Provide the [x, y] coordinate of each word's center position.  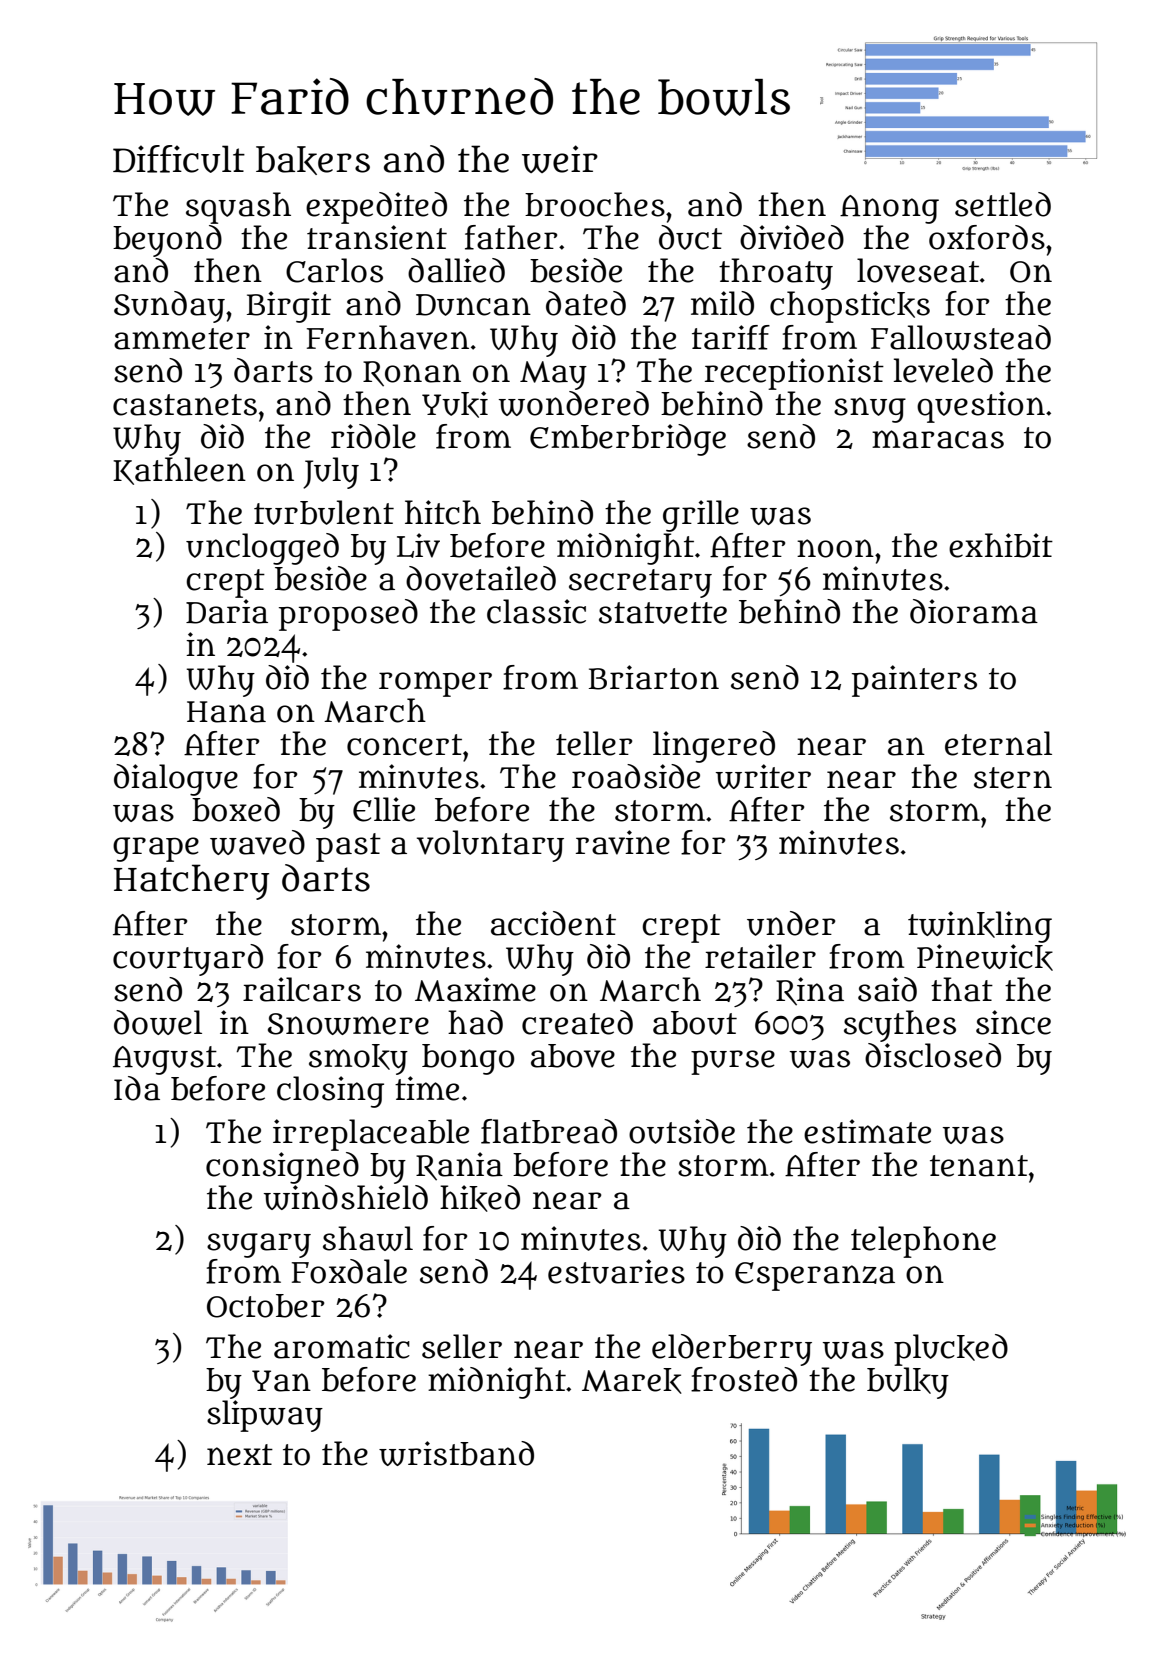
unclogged [262, 549]
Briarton [654, 677]
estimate [867, 1131]
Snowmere [348, 1024]
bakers [313, 160]
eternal [998, 743]
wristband [456, 1453]
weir [560, 159]
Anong [889, 209]
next [240, 1455]
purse [733, 1062]
